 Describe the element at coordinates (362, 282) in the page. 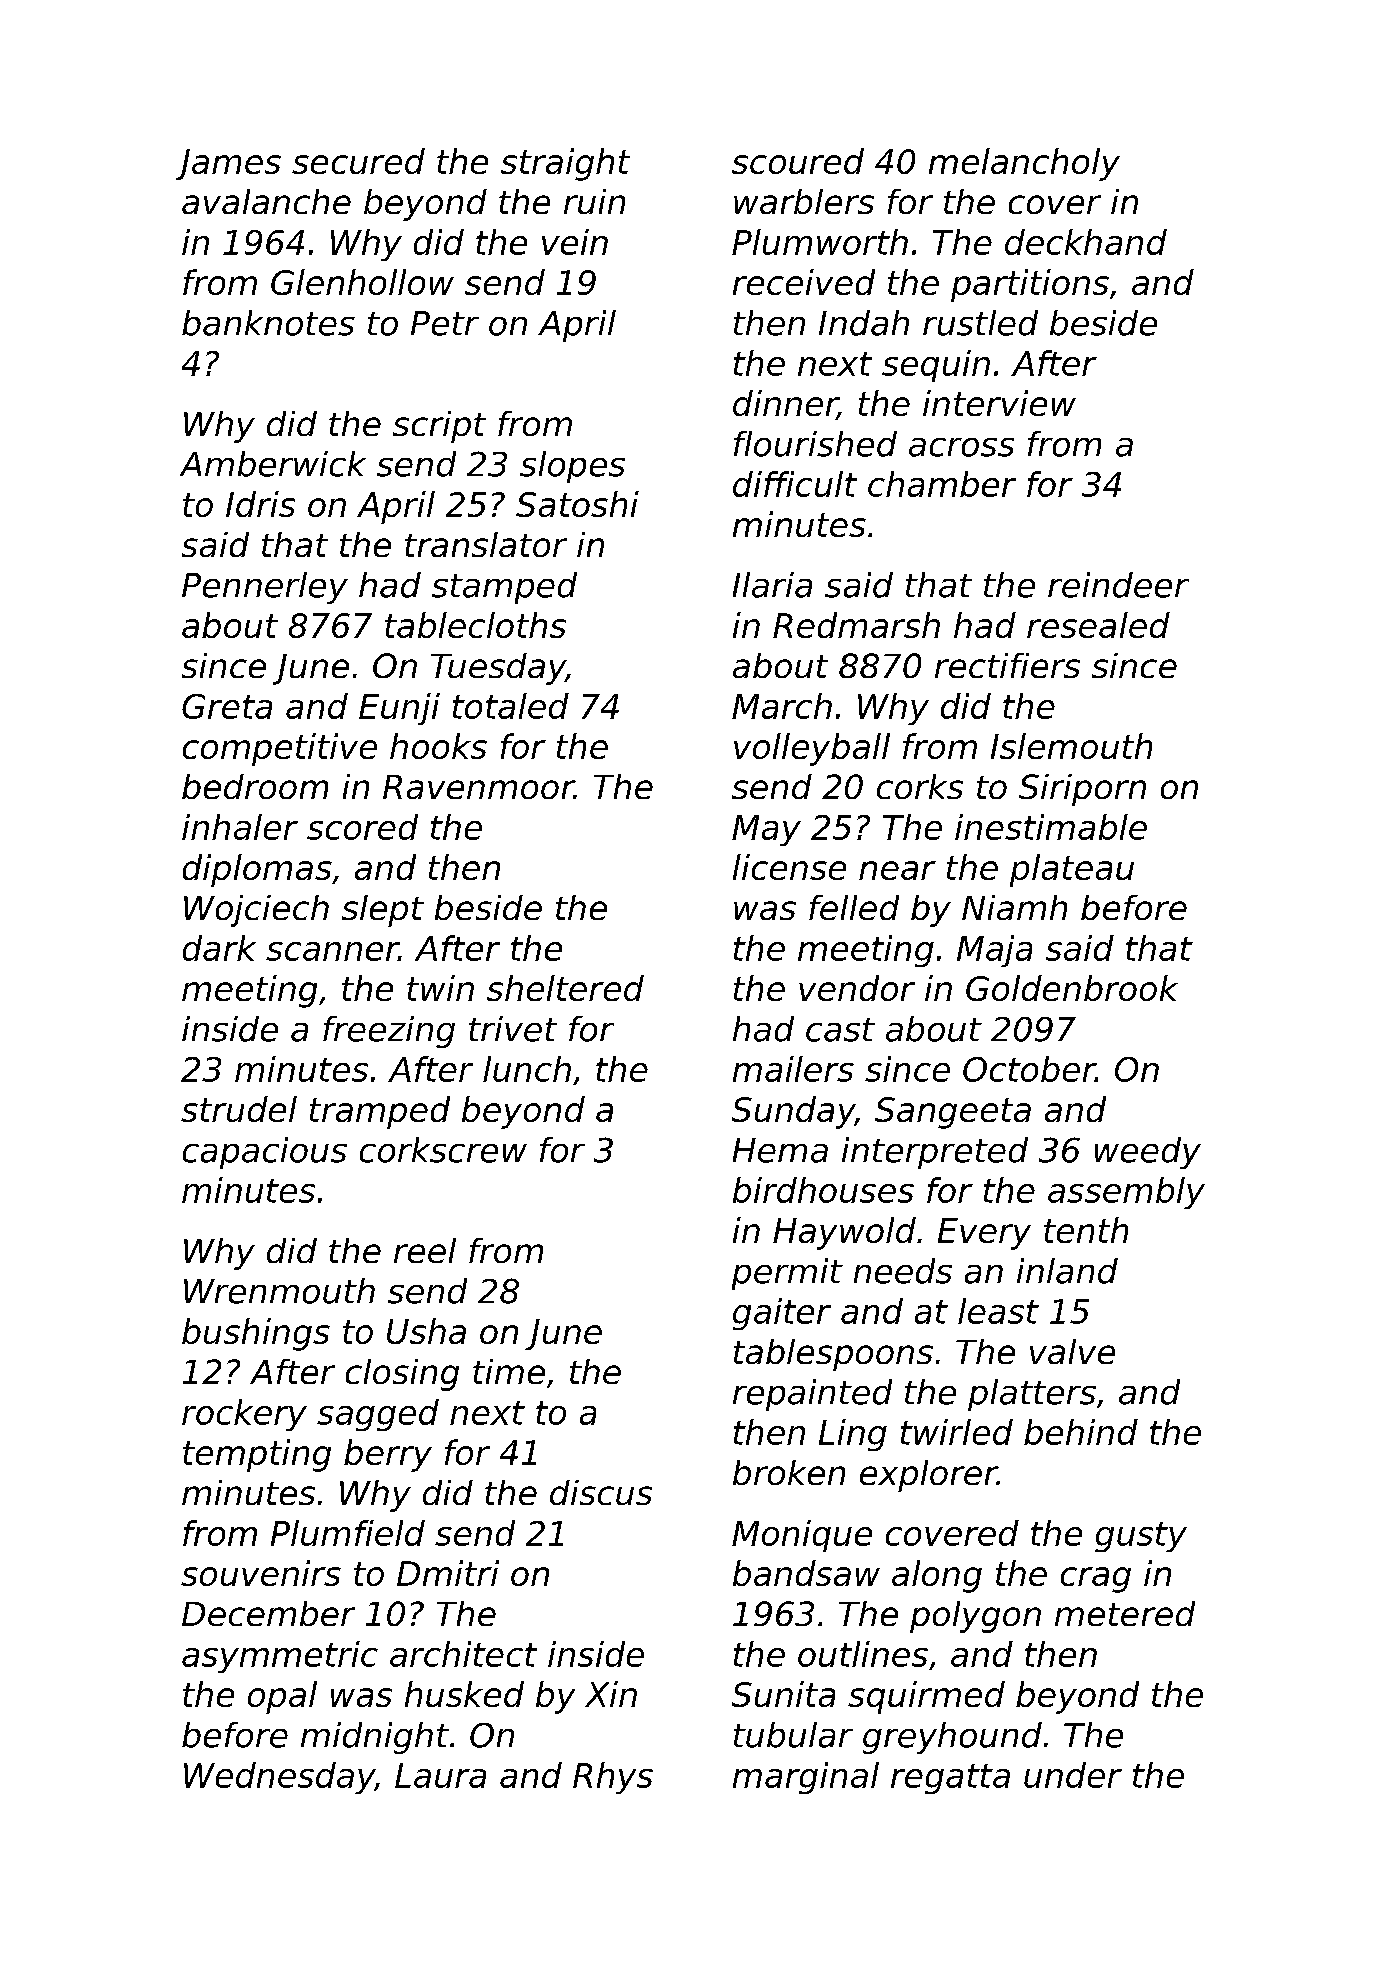

I see `Glenhollow` at that location.
